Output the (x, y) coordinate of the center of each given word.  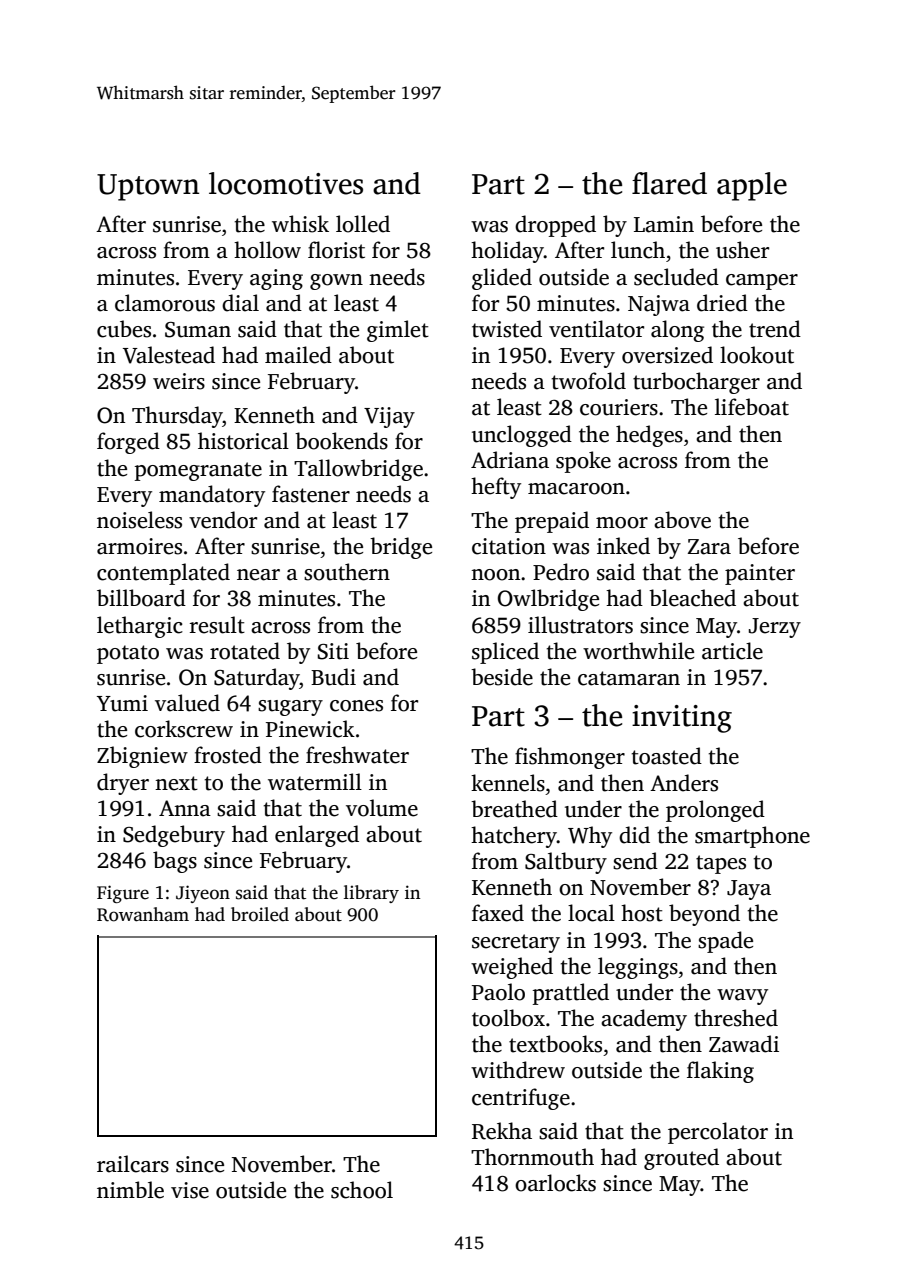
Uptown (148, 187)
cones (356, 706)
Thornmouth (532, 1157)
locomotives (286, 183)
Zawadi (744, 1044)
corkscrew (184, 729)
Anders (684, 783)
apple (752, 186)
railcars (133, 1164)
